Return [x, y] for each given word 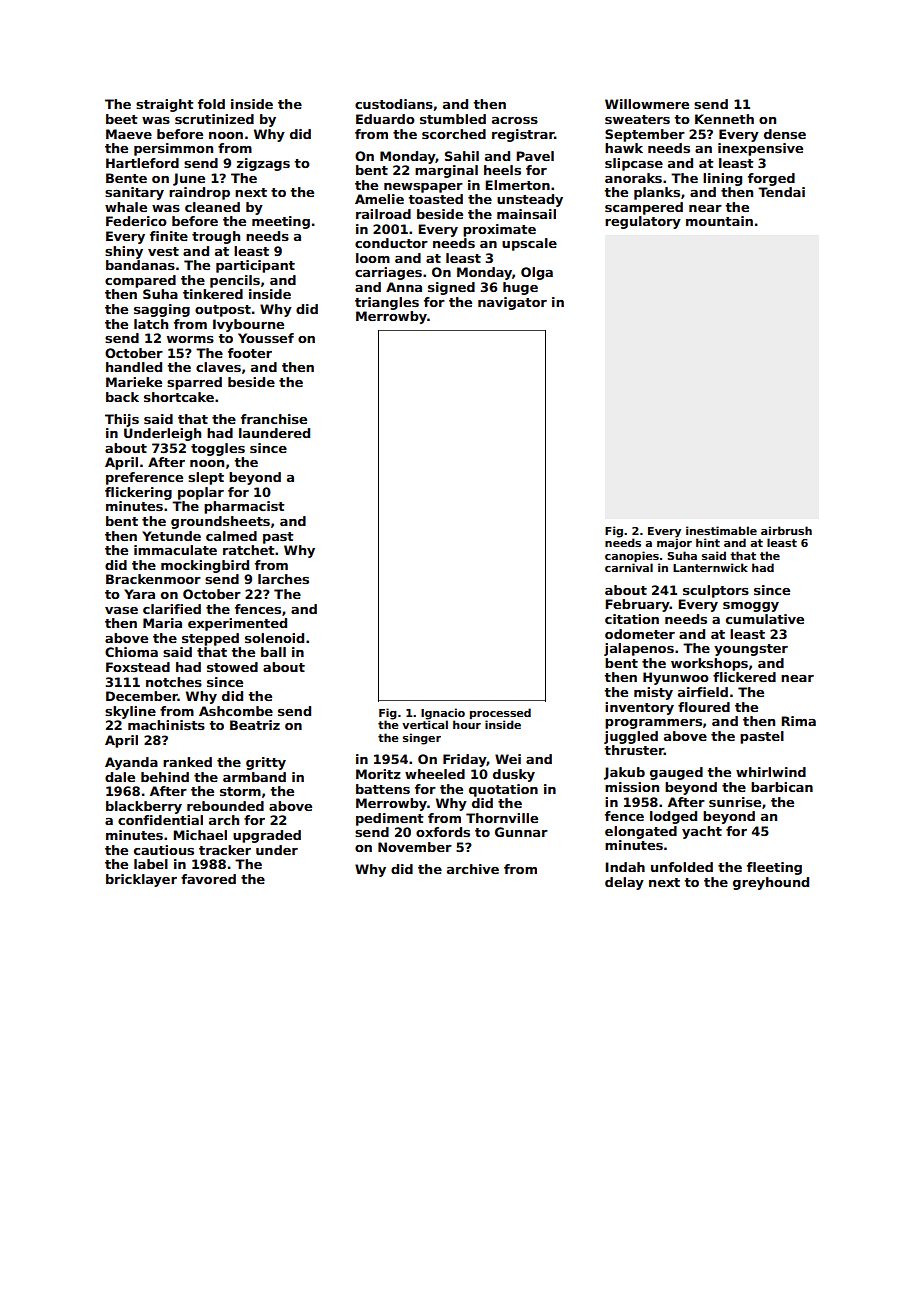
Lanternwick [710, 567]
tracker [225, 850]
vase [121, 610]
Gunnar [521, 832]
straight [165, 105]
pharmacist [244, 507]
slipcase [634, 164]
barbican [782, 787]
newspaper [423, 188]
